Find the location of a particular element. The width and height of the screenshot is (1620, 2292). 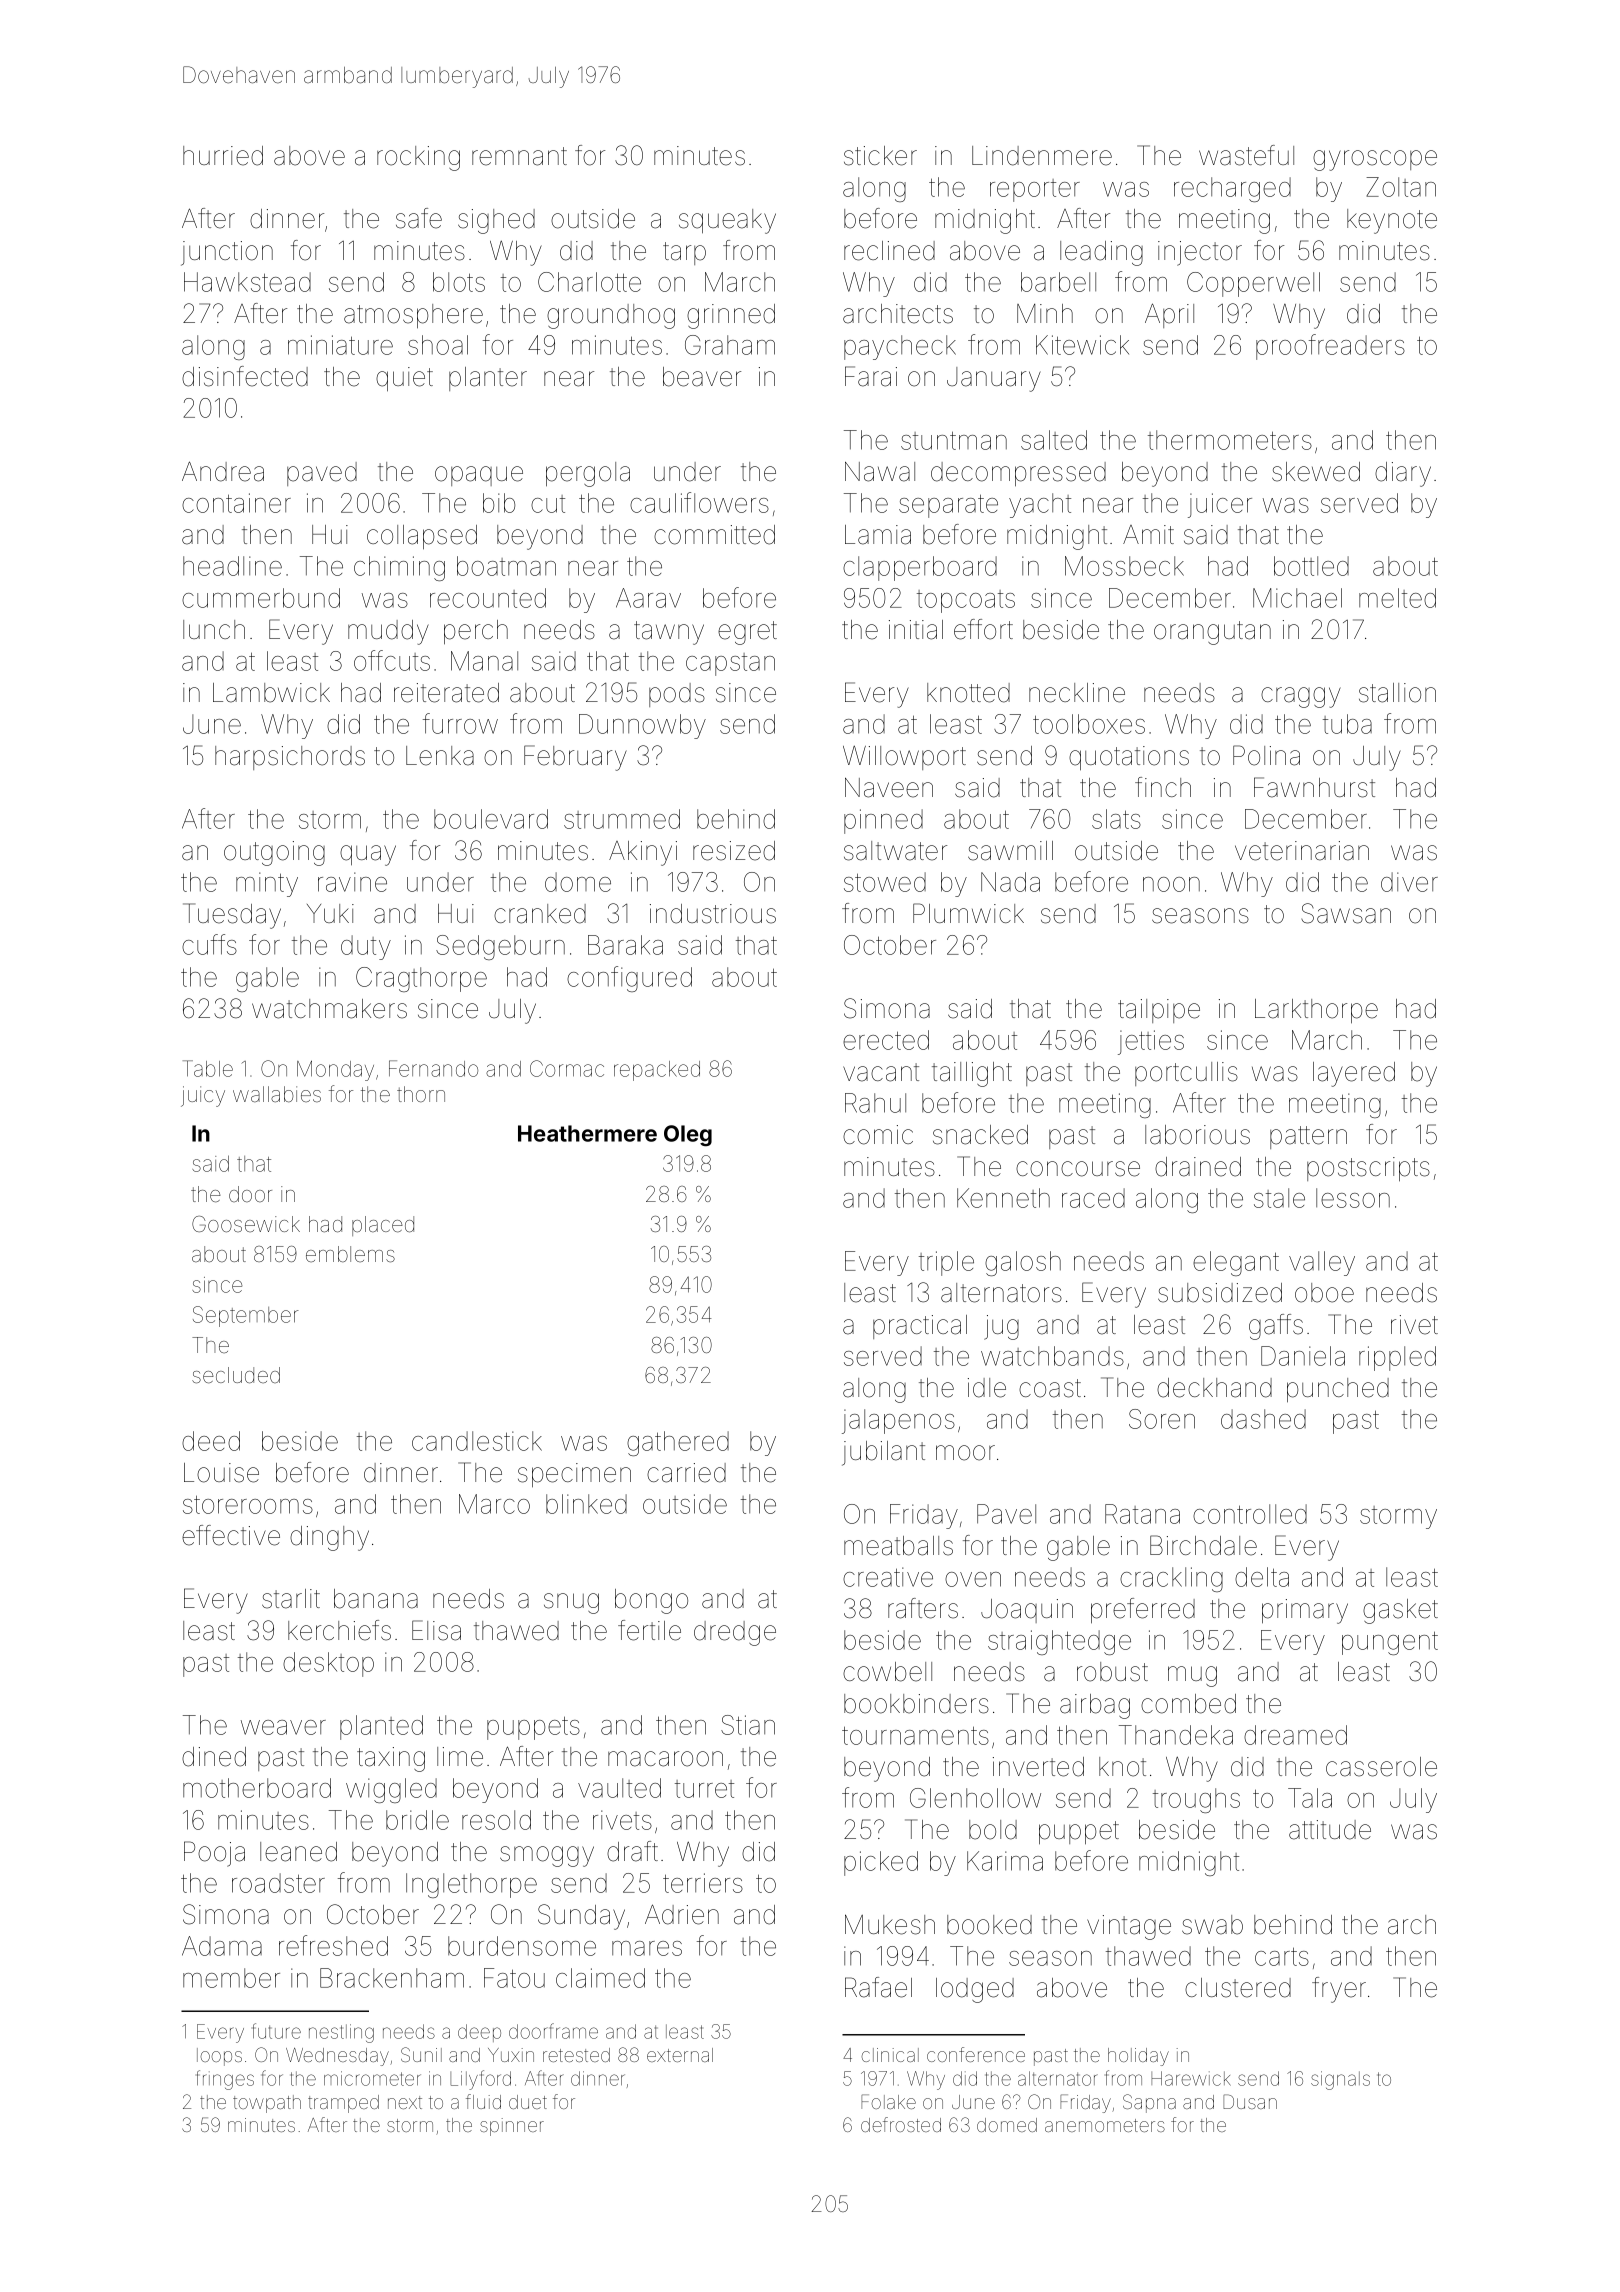

signals is located at coordinates (1340, 2080).
